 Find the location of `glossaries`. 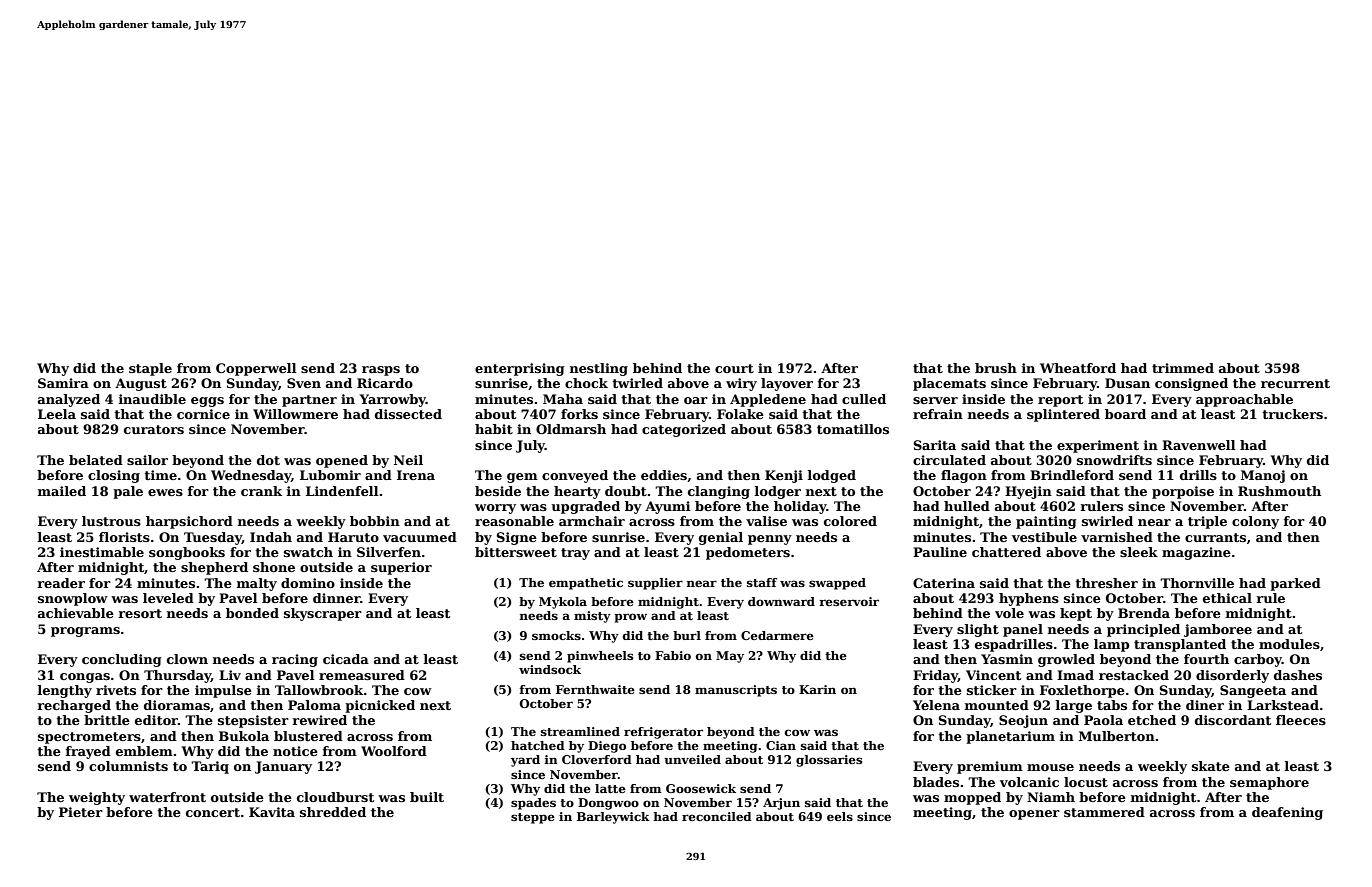

glossaries is located at coordinates (829, 761).
